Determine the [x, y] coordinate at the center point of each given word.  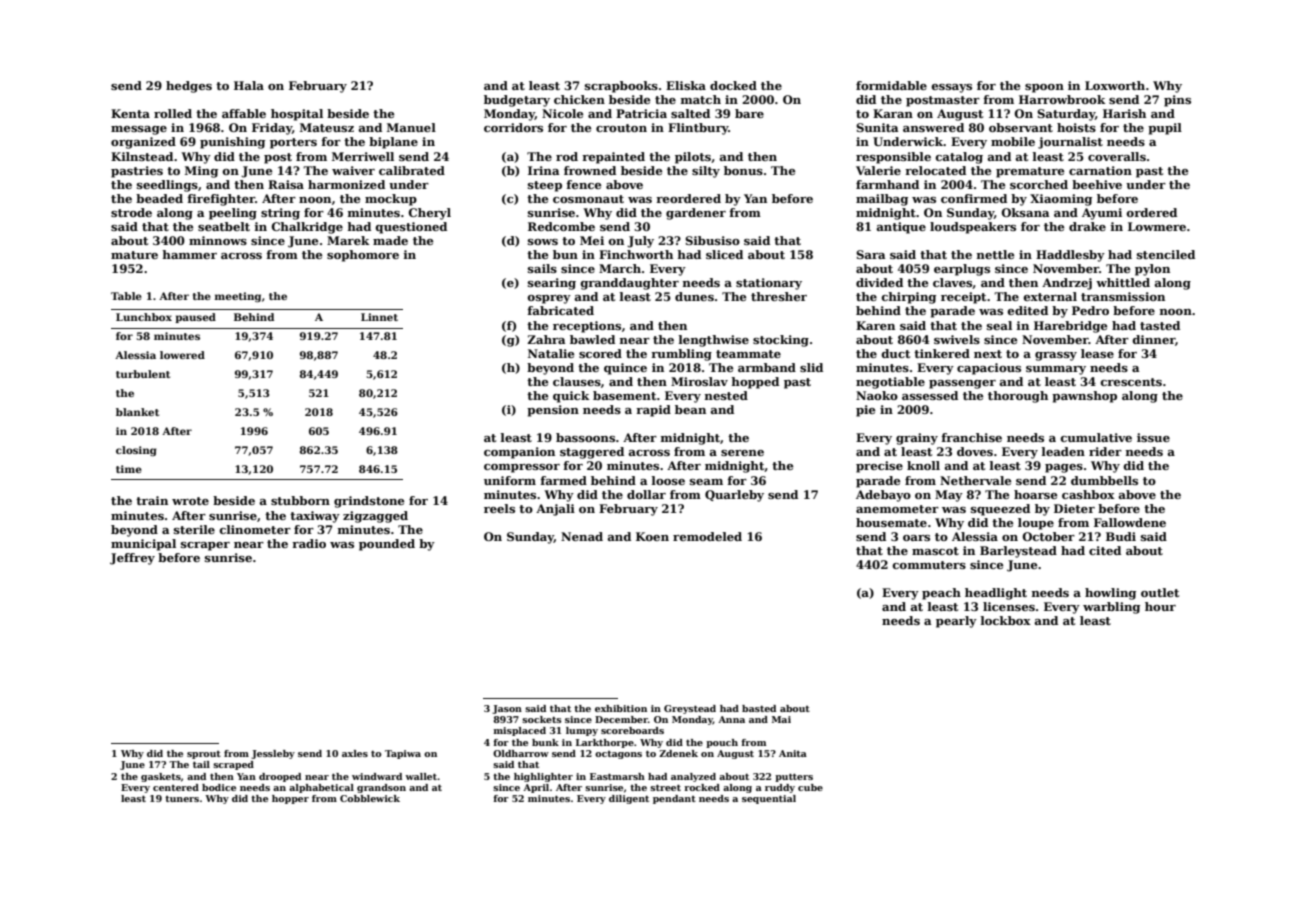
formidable [891, 85]
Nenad [582, 536]
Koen [652, 536]
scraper [205, 546]
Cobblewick [370, 798]
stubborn [300, 500]
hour [1160, 606]
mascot [935, 551]
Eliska [686, 85]
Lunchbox [144, 317]
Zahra [546, 339]
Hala [249, 85]
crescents [1131, 382]
